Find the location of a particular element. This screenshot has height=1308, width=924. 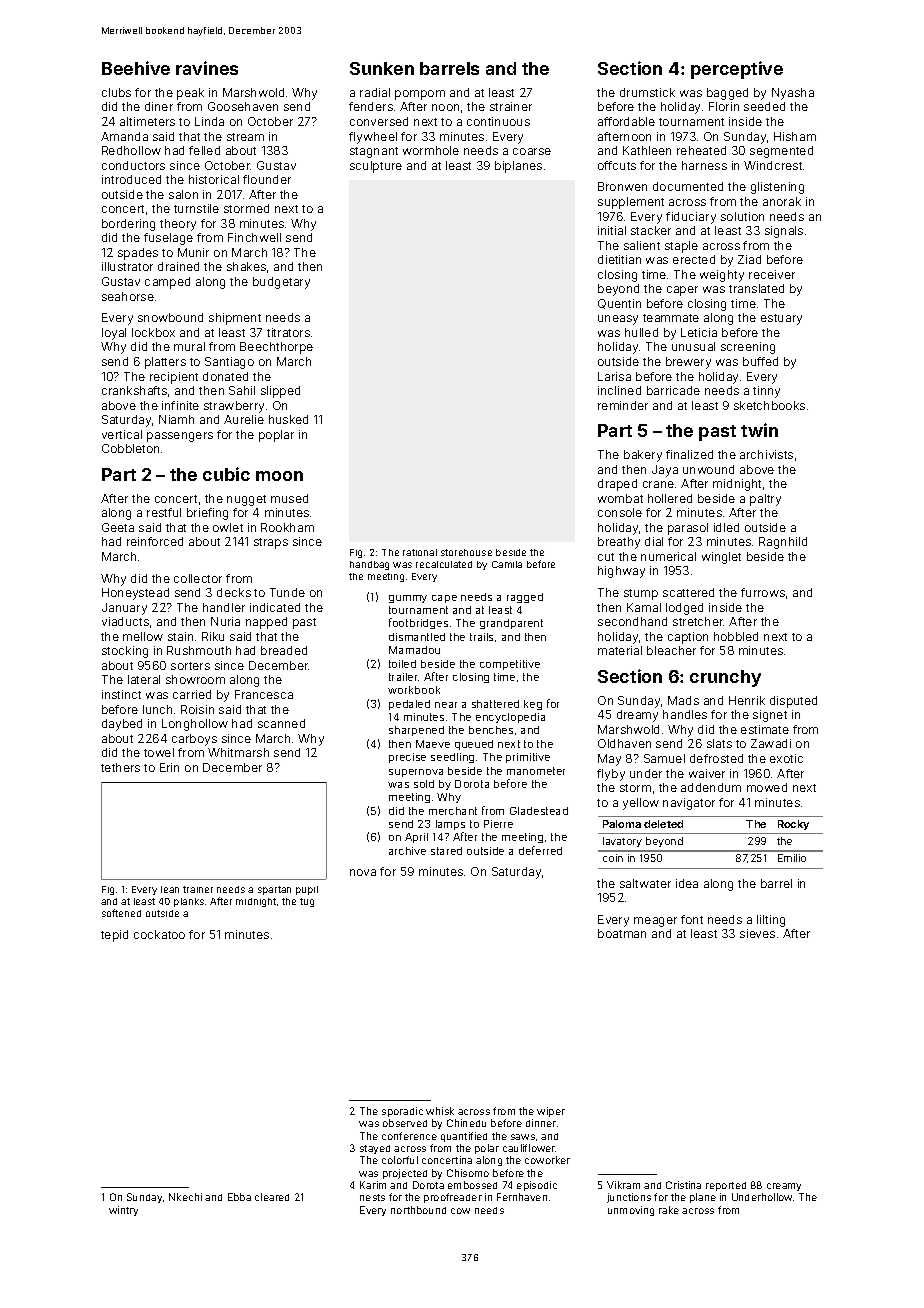

Sunken is located at coordinates (382, 68).
